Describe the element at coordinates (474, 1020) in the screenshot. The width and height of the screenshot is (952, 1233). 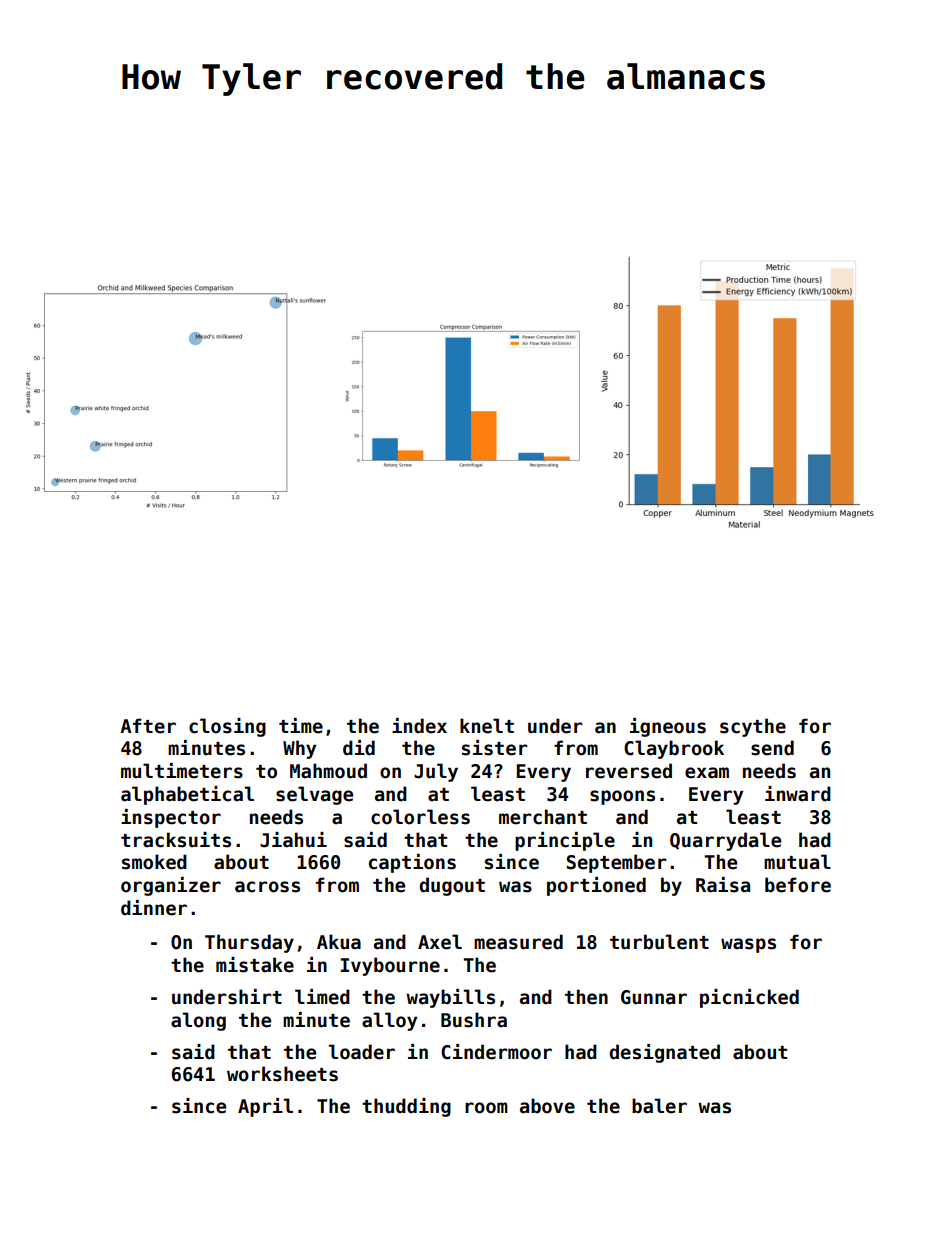
I see `Bushra` at that location.
